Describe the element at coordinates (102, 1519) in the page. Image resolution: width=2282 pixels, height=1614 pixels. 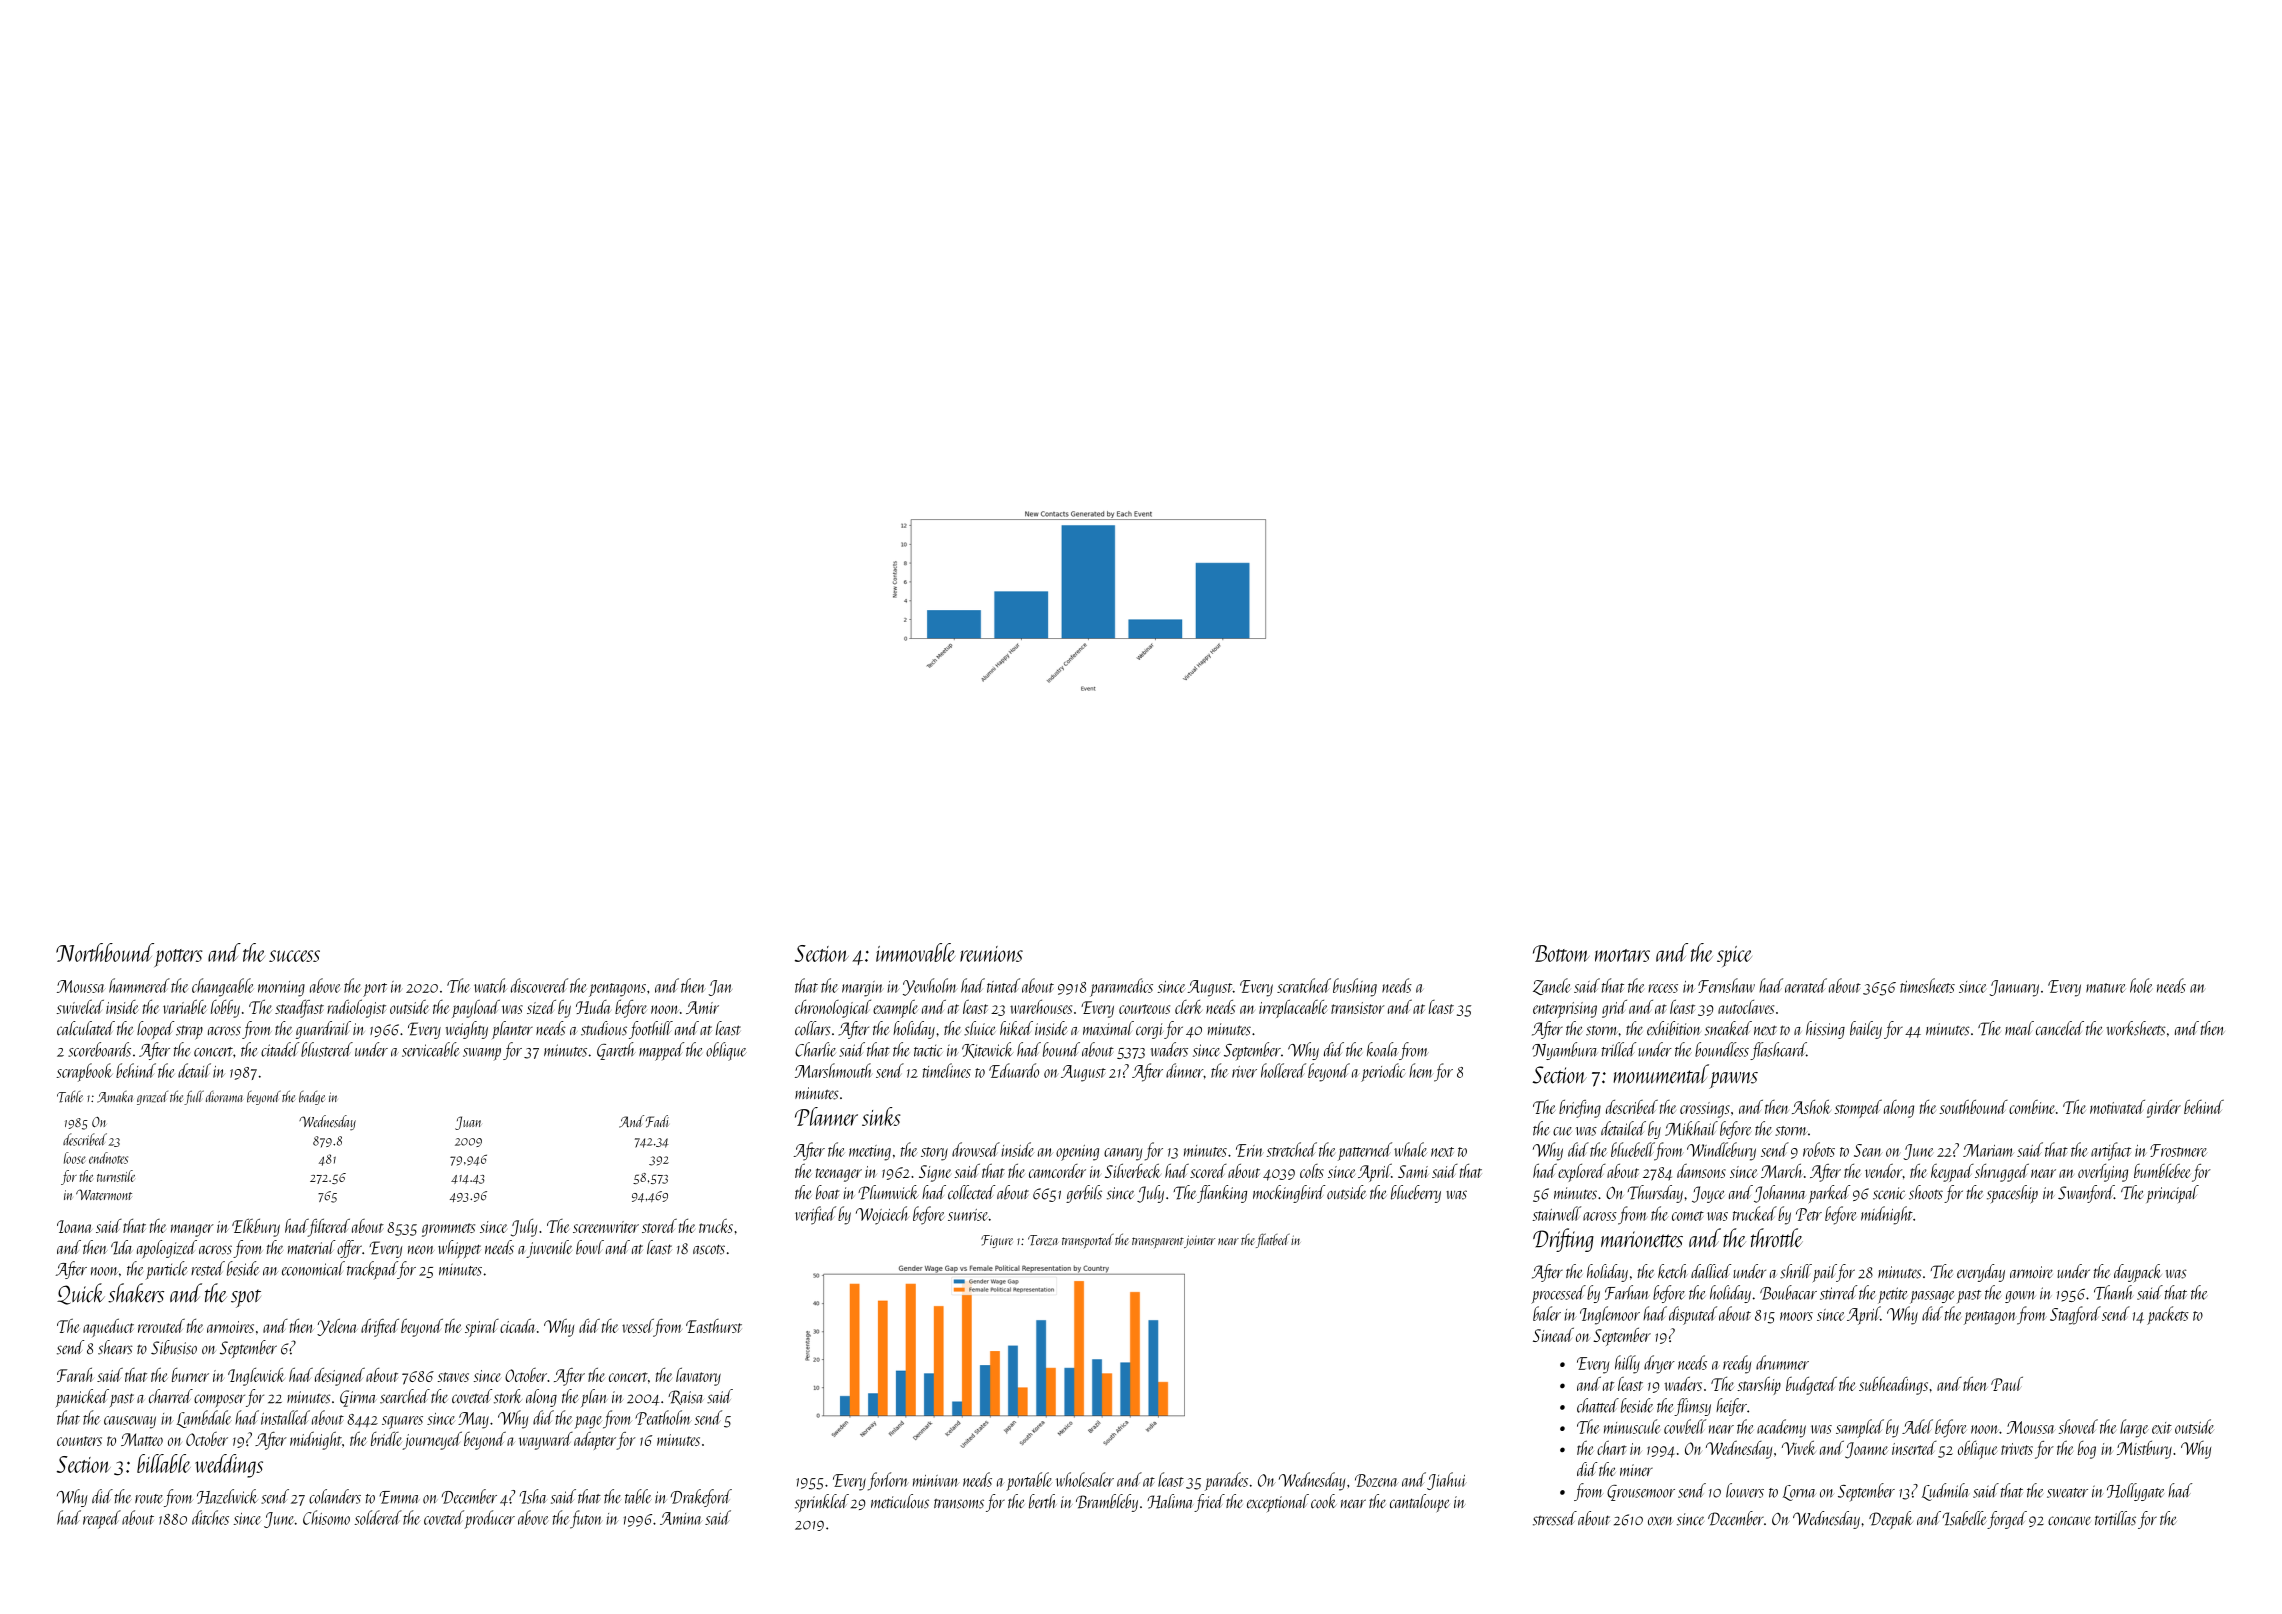
I see `reaped` at that location.
